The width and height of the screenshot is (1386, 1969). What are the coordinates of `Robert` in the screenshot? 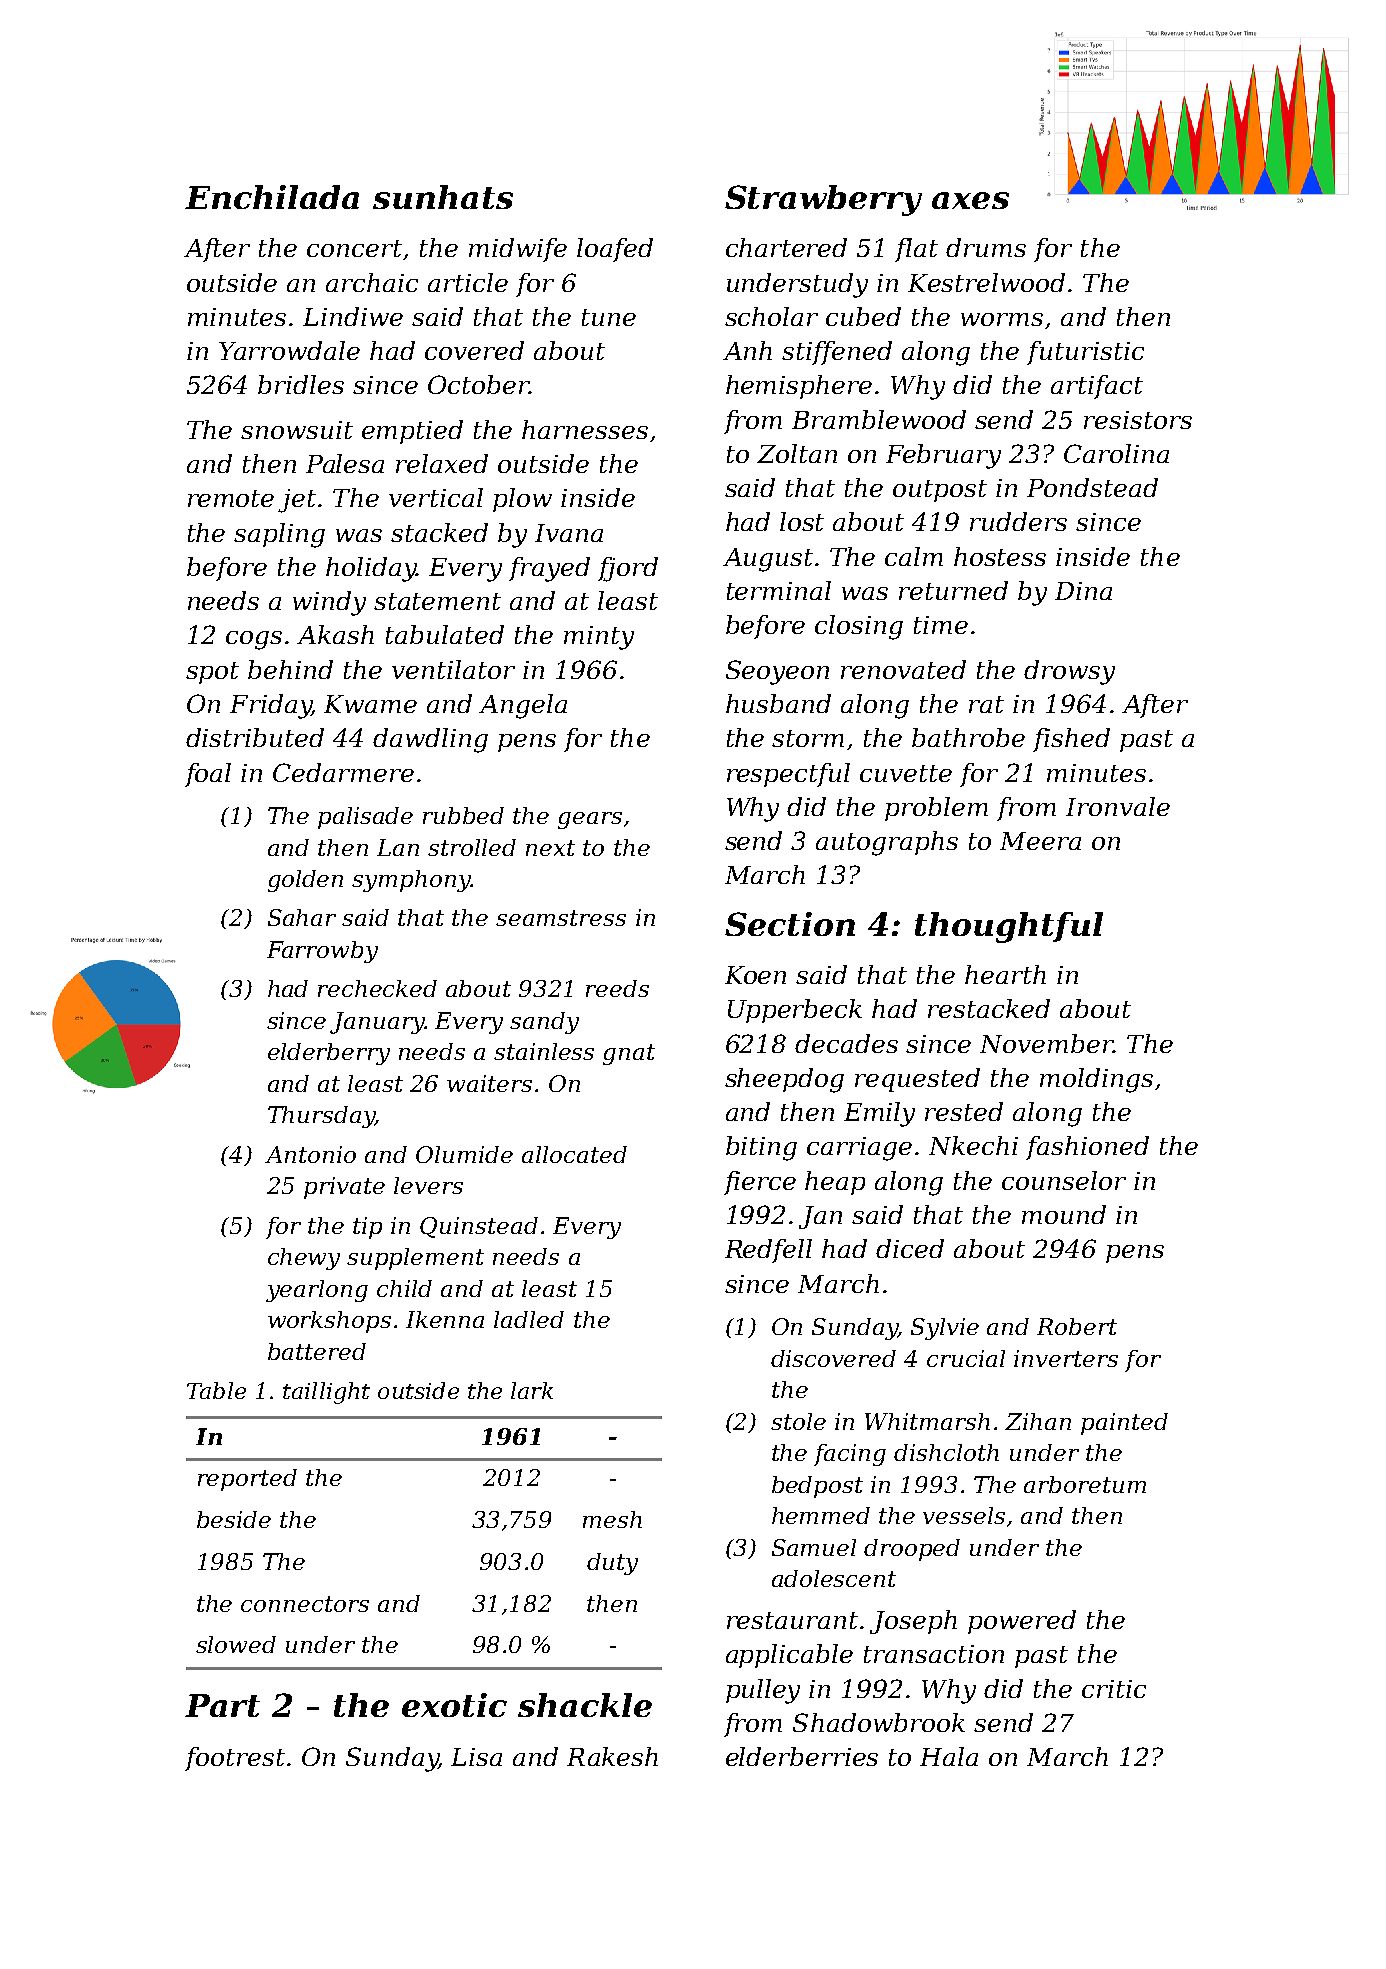 It's located at (1077, 1326).
